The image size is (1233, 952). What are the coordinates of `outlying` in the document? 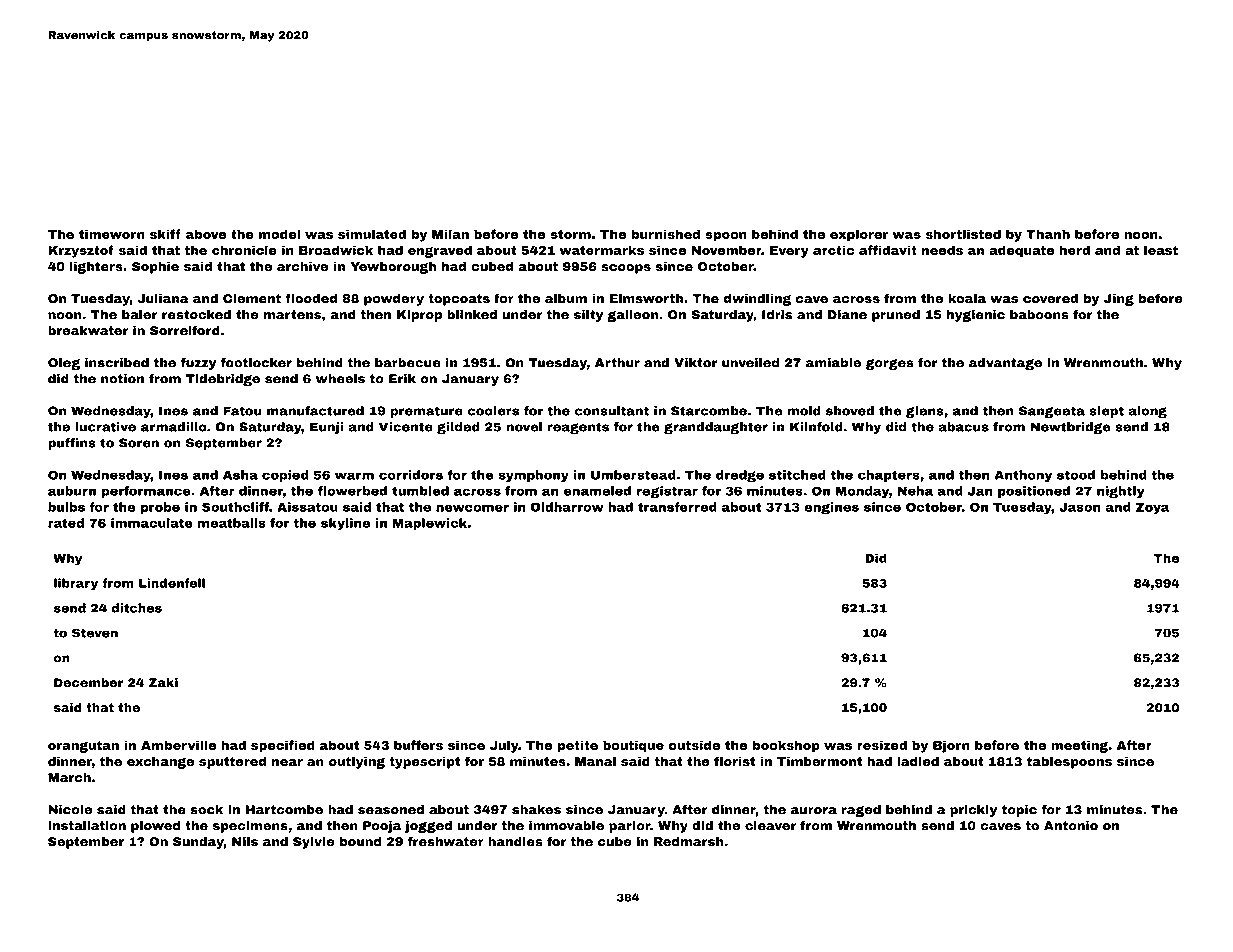 It's located at (357, 762).
